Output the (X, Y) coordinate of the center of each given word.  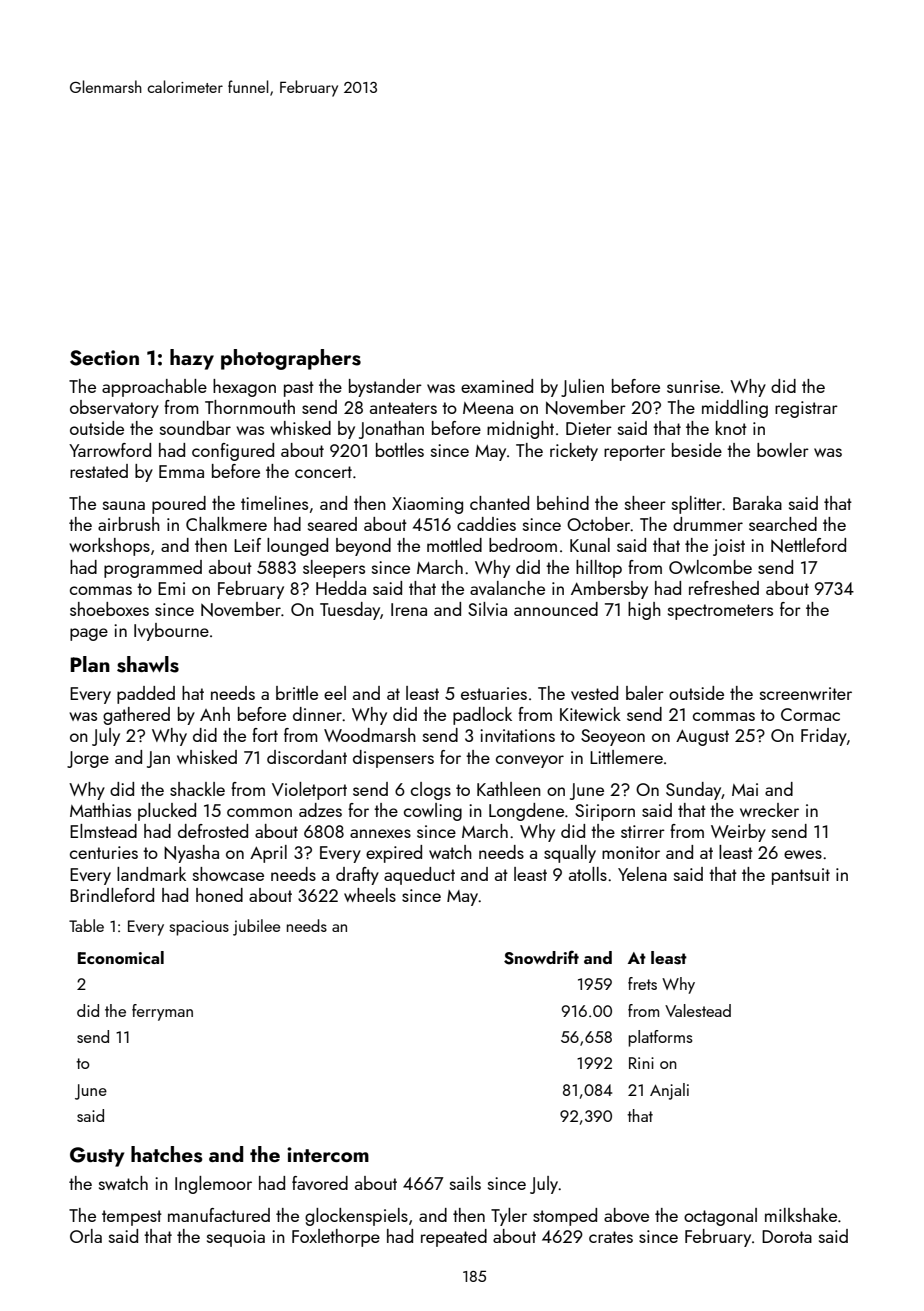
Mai (745, 789)
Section (104, 358)
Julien (582, 388)
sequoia (236, 1238)
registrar (806, 409)
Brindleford (112, 895)
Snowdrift (541, 957)
